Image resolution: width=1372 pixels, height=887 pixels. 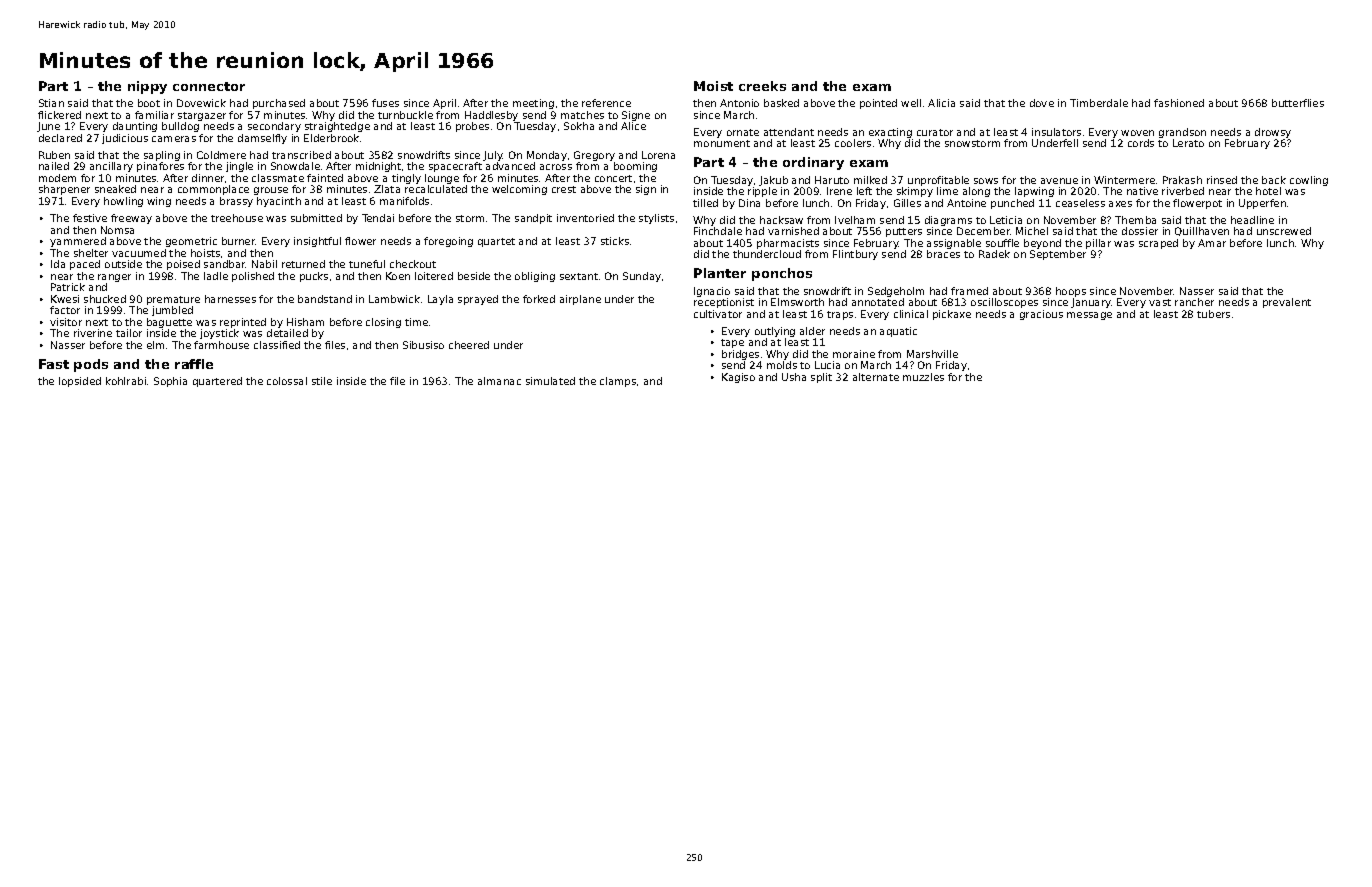 What do you see at coordinates (1002, 243) in the screenshot?
I see `souffle` at bounding box center [1002, 243].
